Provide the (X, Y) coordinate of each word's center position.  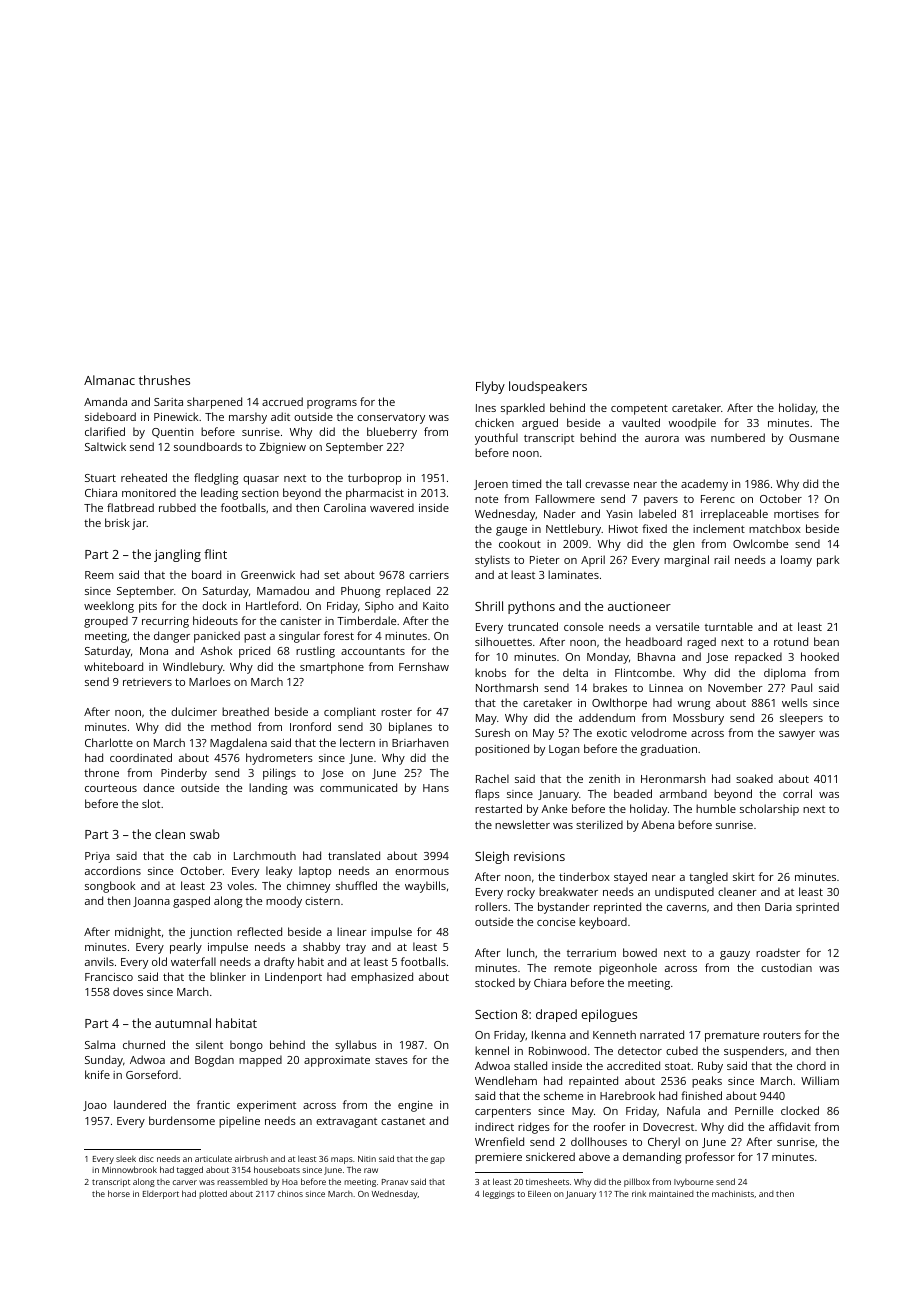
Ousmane (814, 438)
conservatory (391, 419)
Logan (564, 750)
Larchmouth (265, 855)
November (735, 687)
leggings (499, 1194)
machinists (733, 1193)
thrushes (164, 380)
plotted (213, 1194)
